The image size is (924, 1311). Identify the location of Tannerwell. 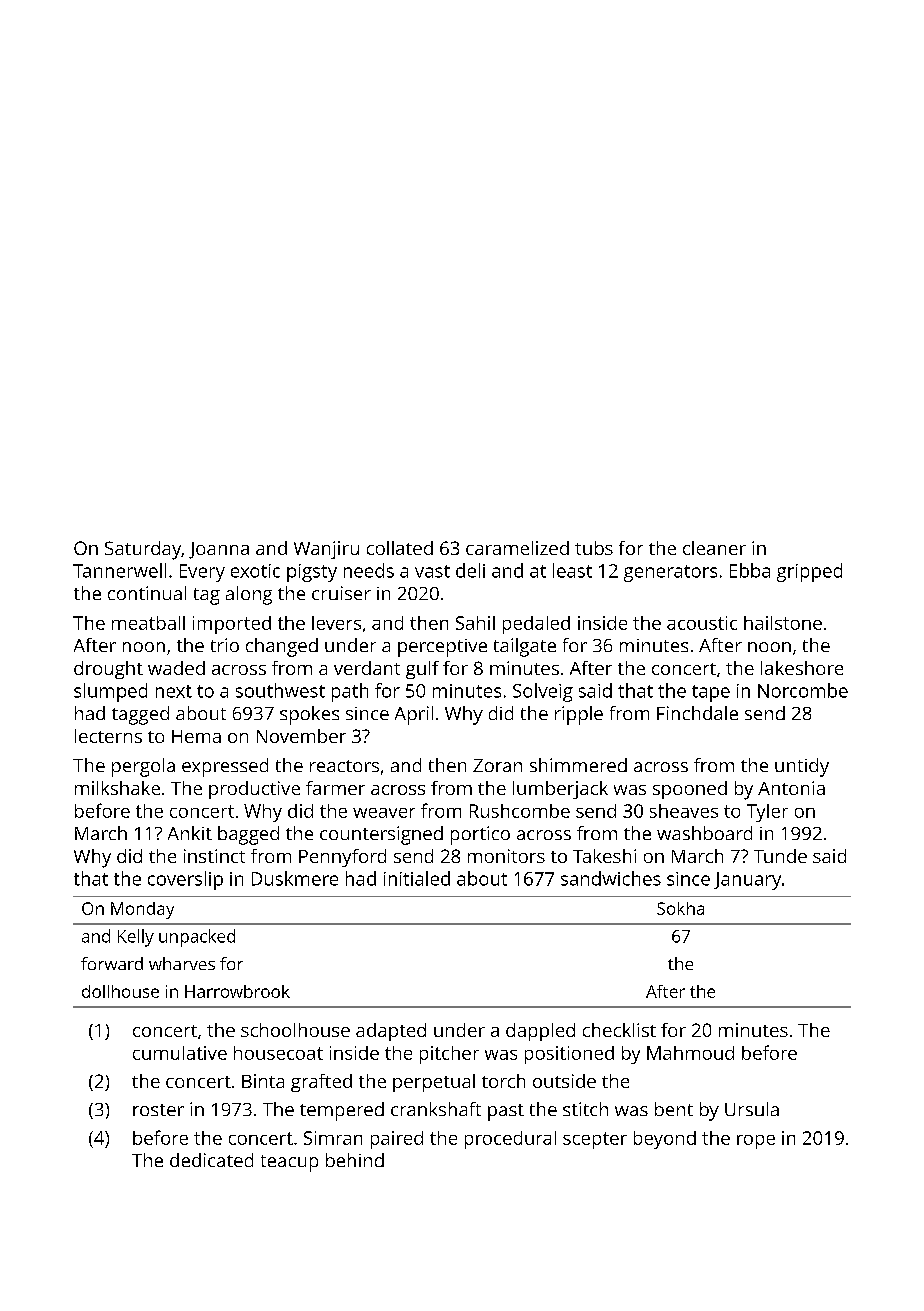
(119, 570).
